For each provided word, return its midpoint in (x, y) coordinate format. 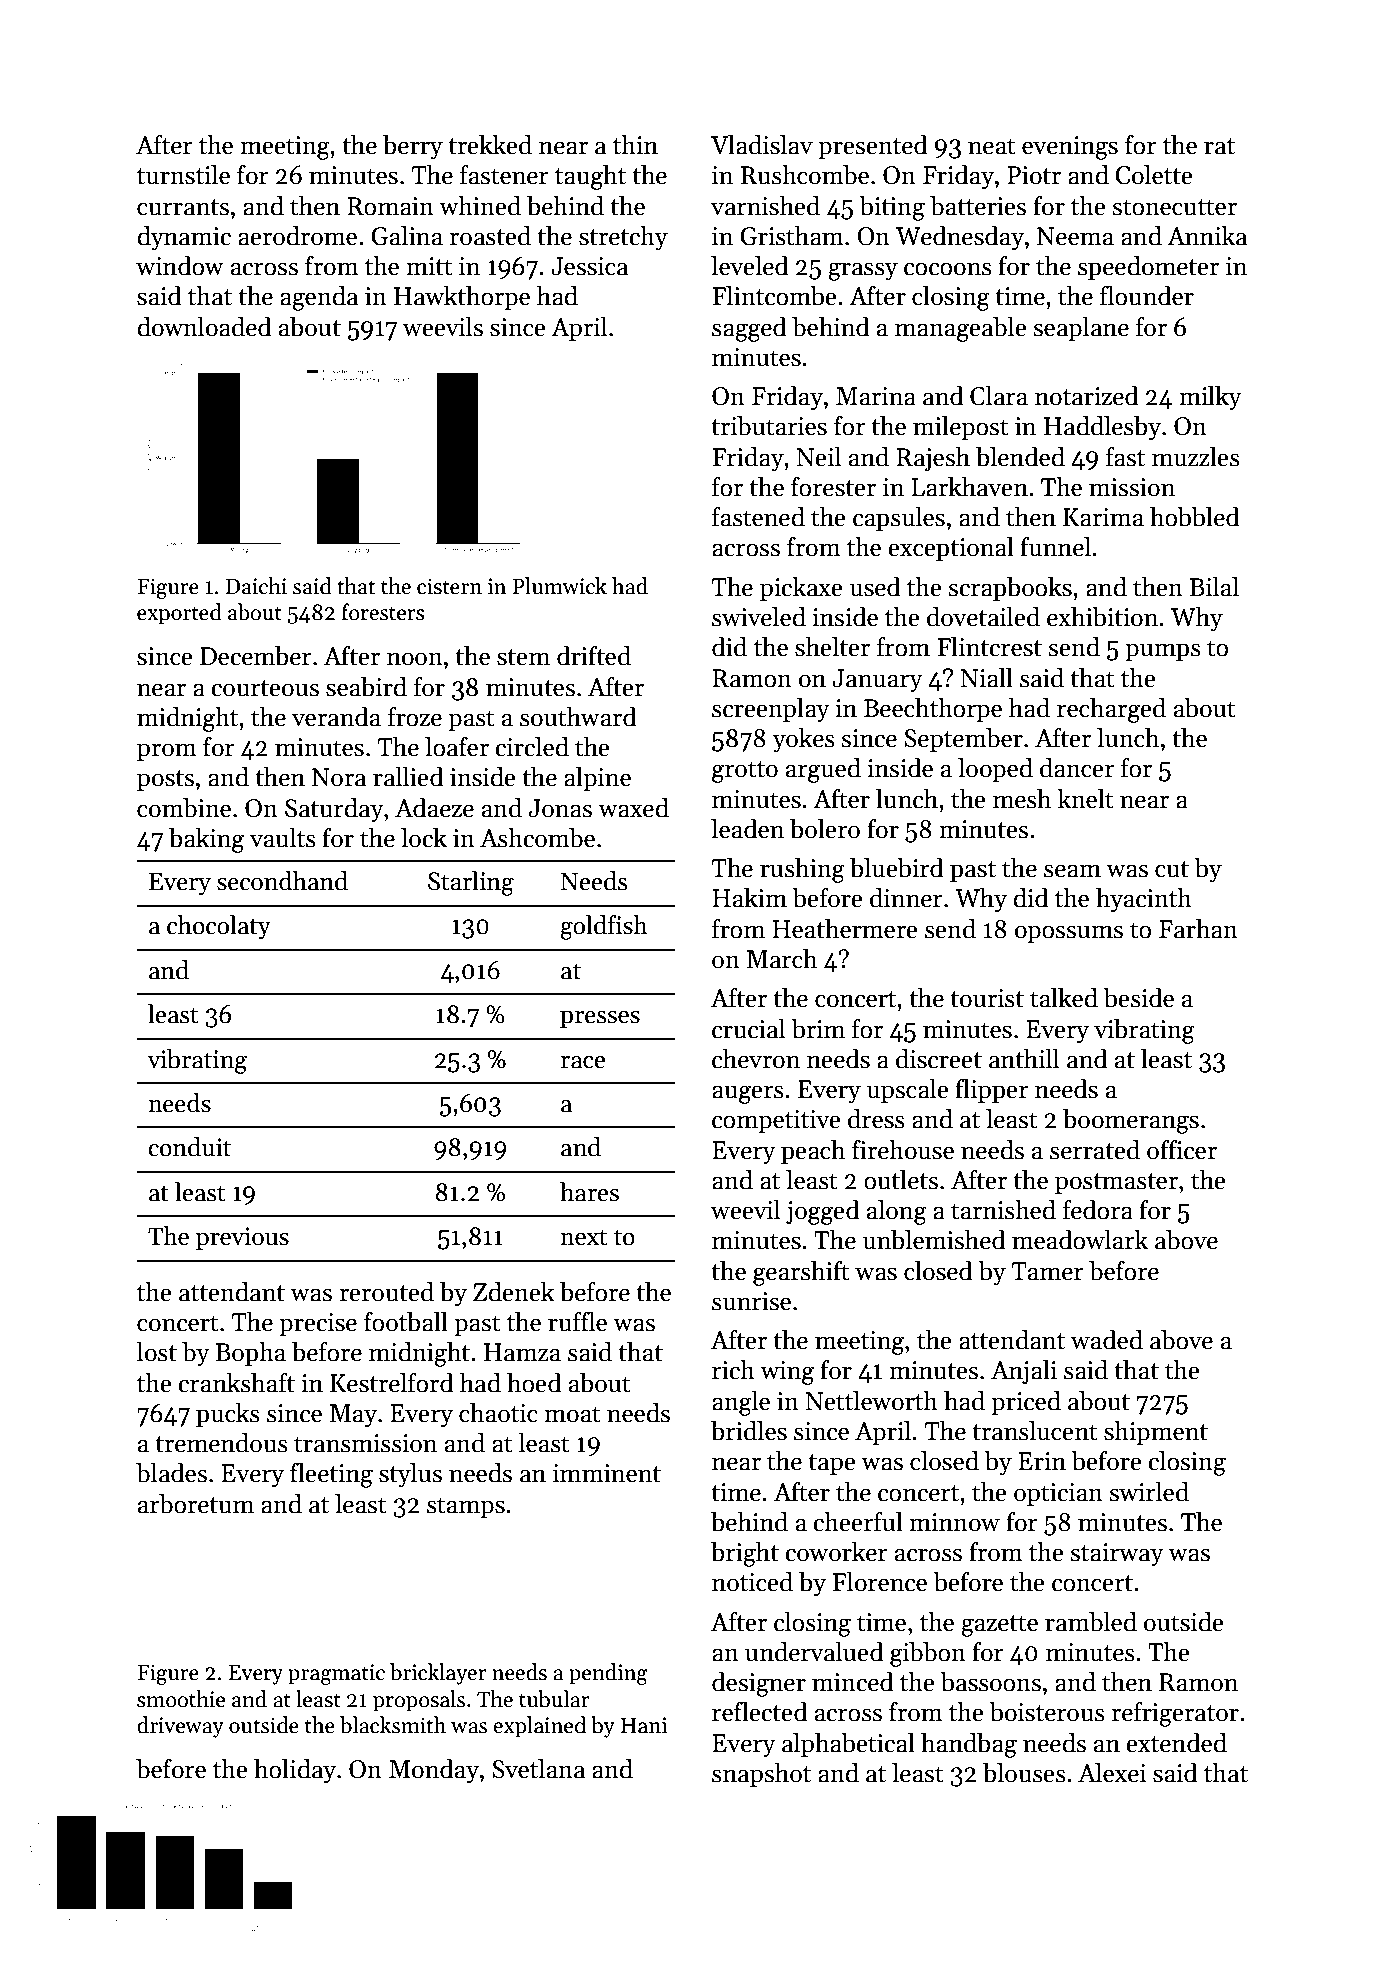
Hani (644, 1725)
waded (1107, 1340)
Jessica (589, 266)
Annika (1207, 236)
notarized (1087, 396)
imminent (607, 1473)
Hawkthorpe (462, 298)
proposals (419, 1701)
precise (318, 1324)
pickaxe (801, 589)
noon (415, 659)
